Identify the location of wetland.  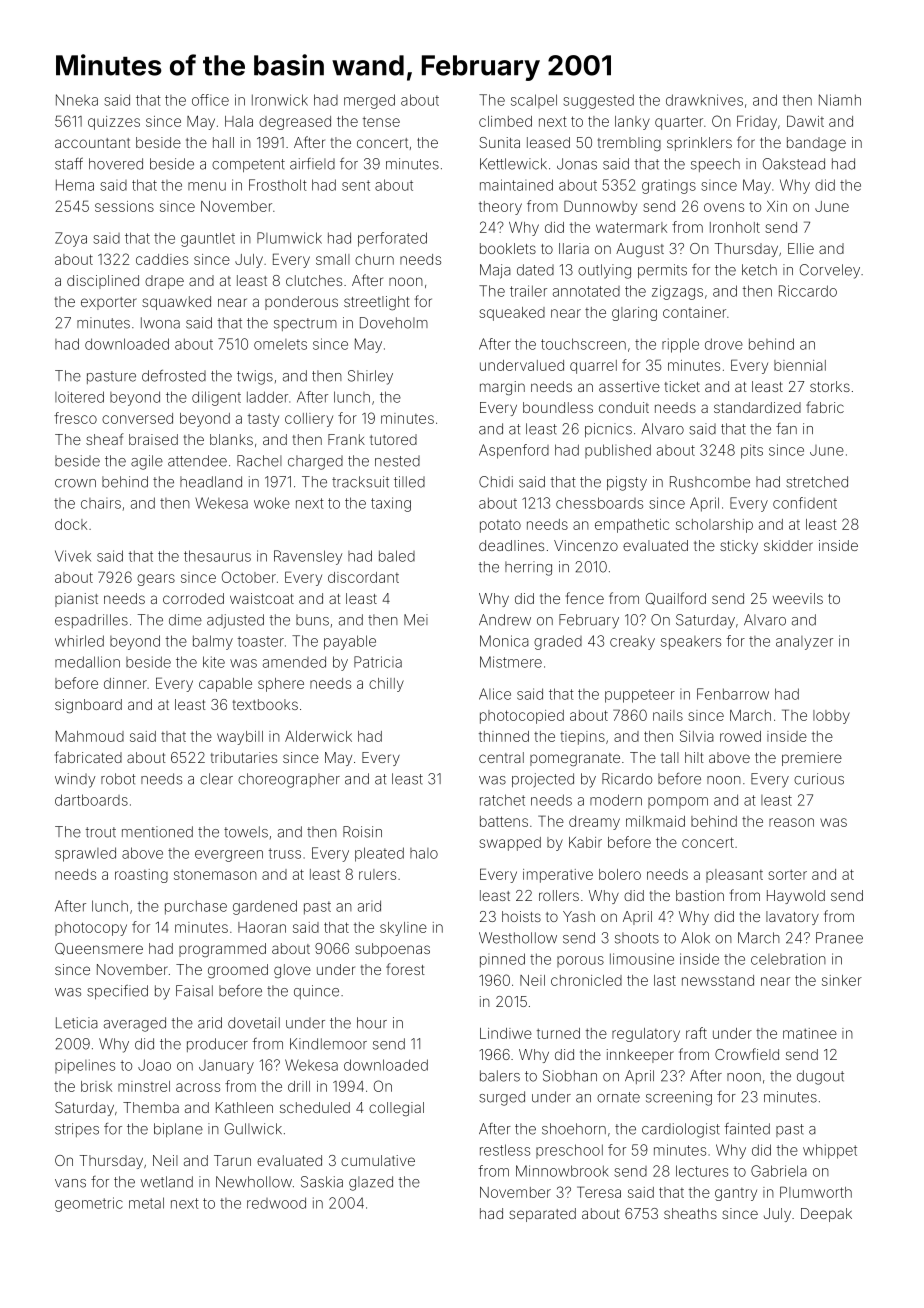
(167, 1182).
